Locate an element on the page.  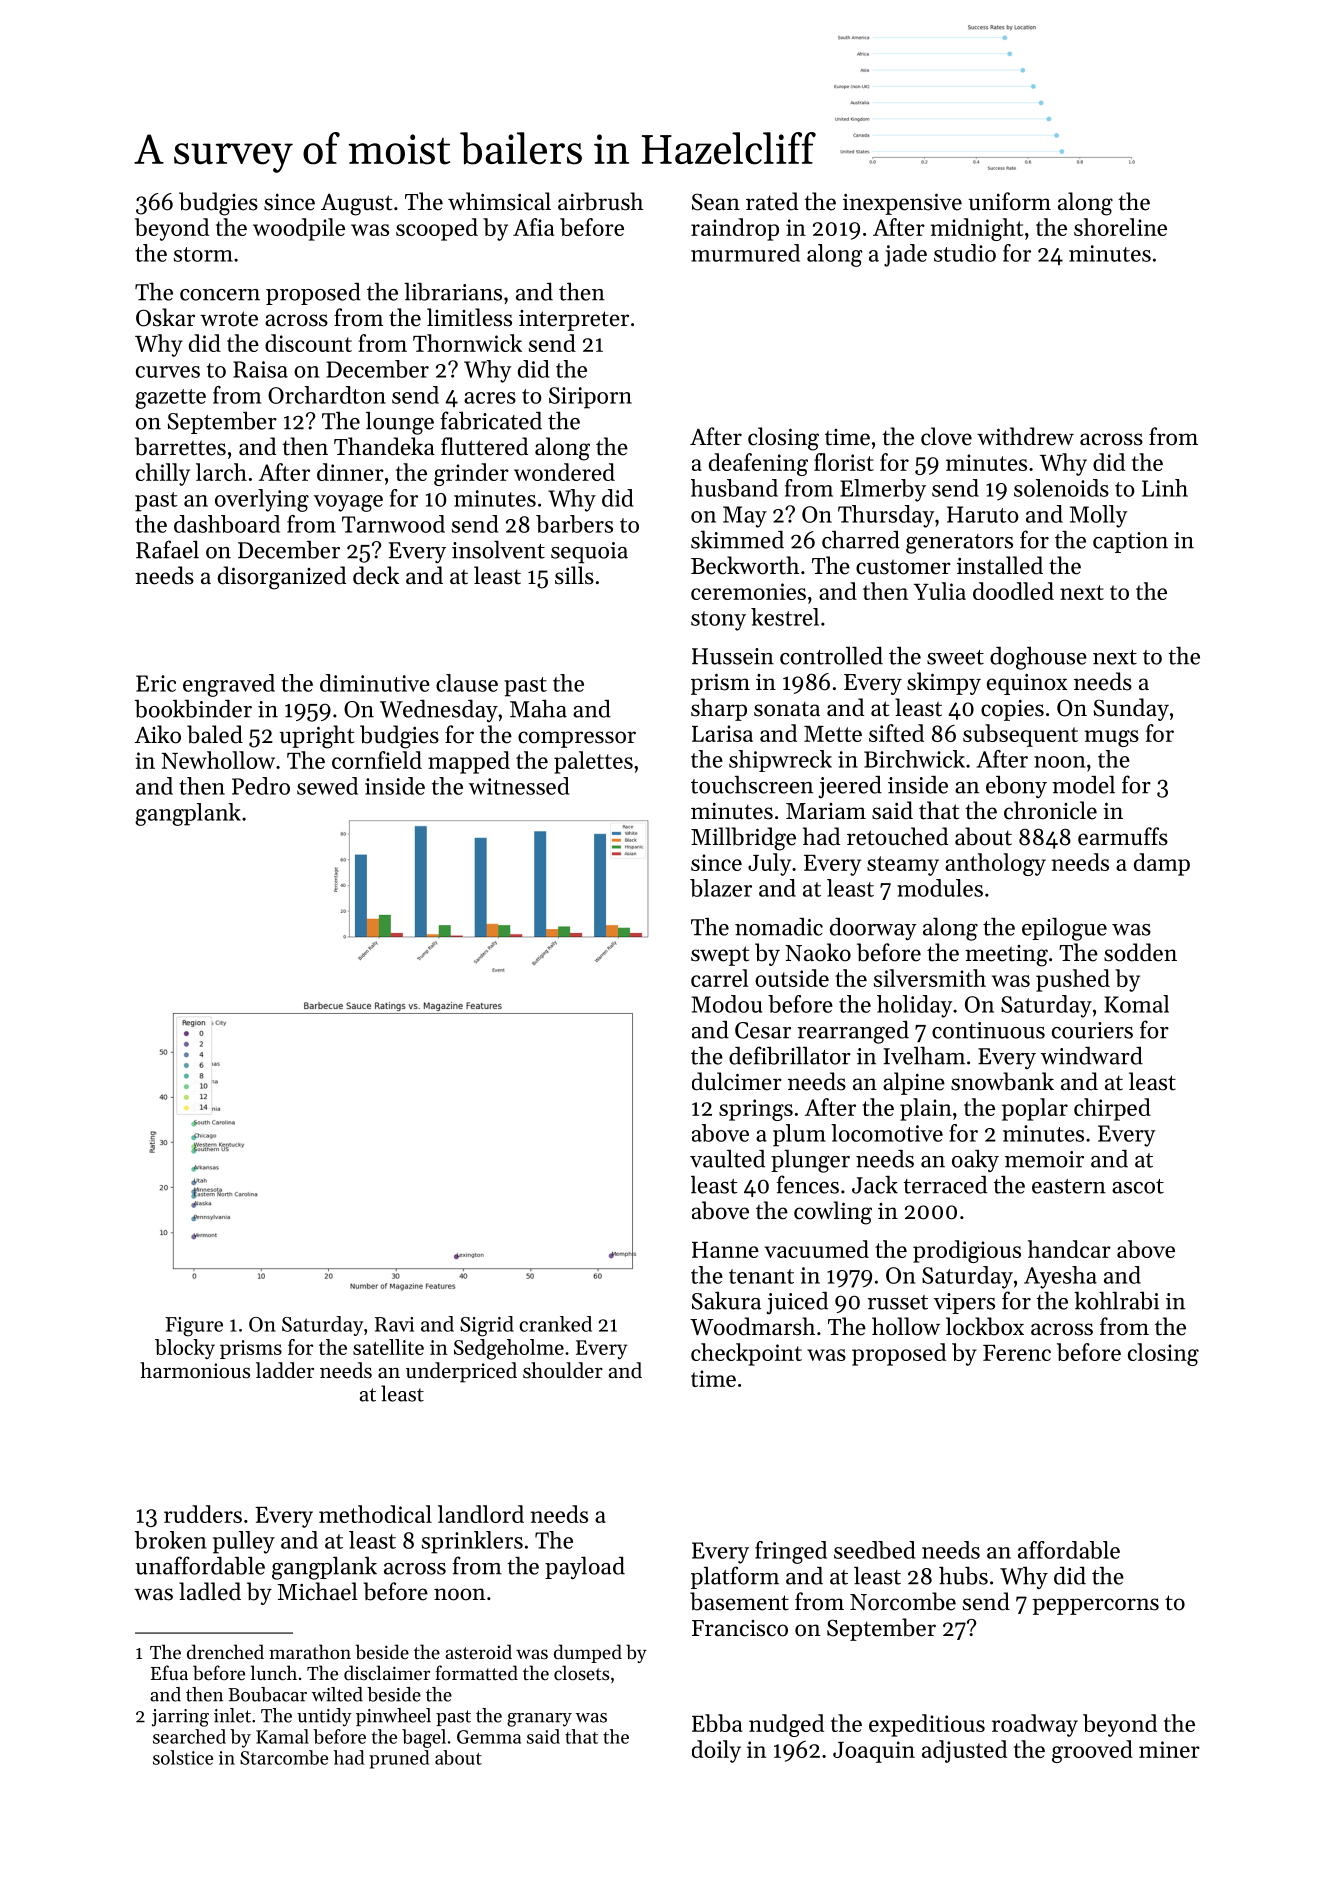
solstice is located at coordinates (183, 1757).
